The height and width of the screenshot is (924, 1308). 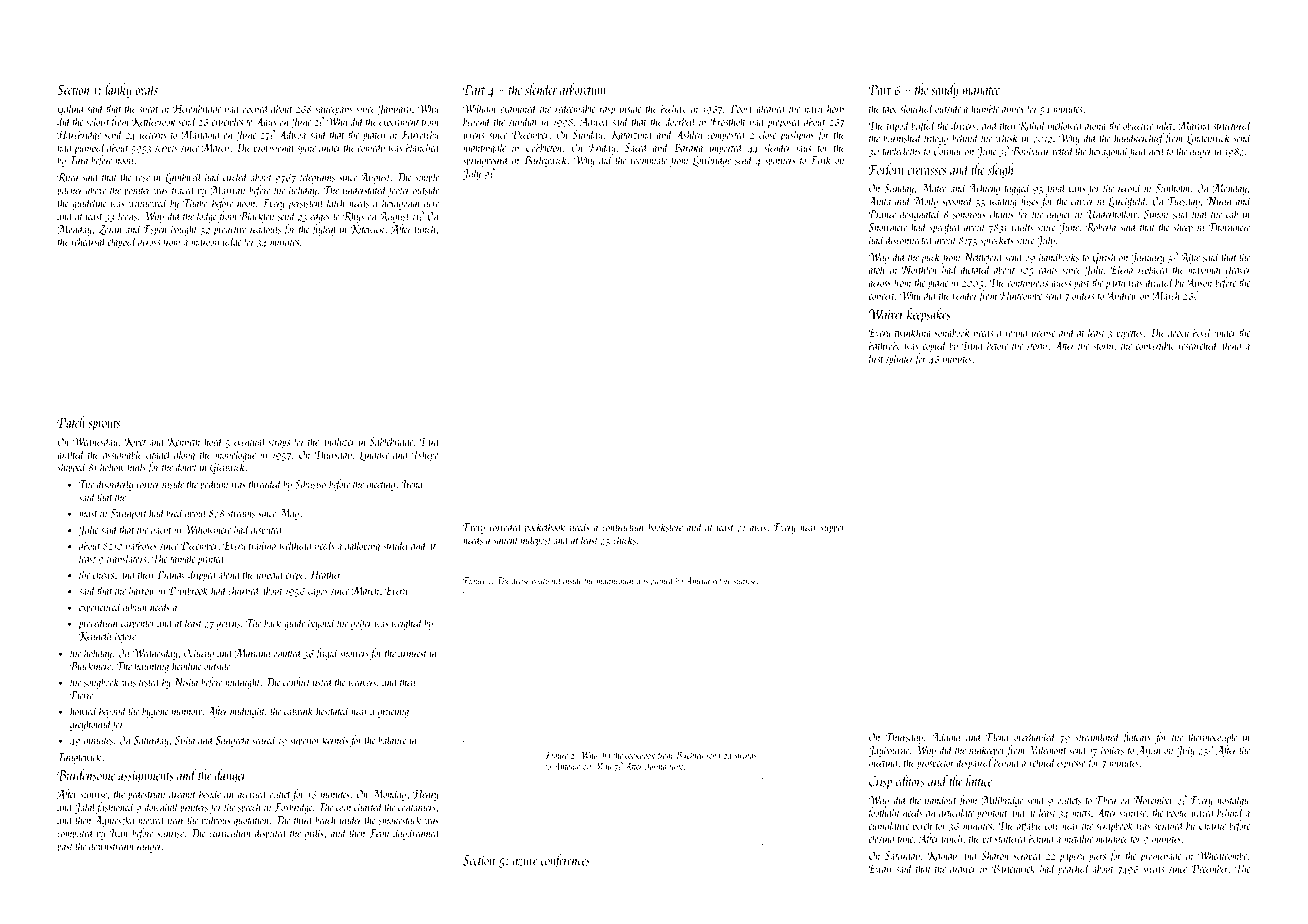 What do you see at coordinates (1233, 801) in the screenshot?
I see `nostalgic` at bounding box center [1233, 801].
